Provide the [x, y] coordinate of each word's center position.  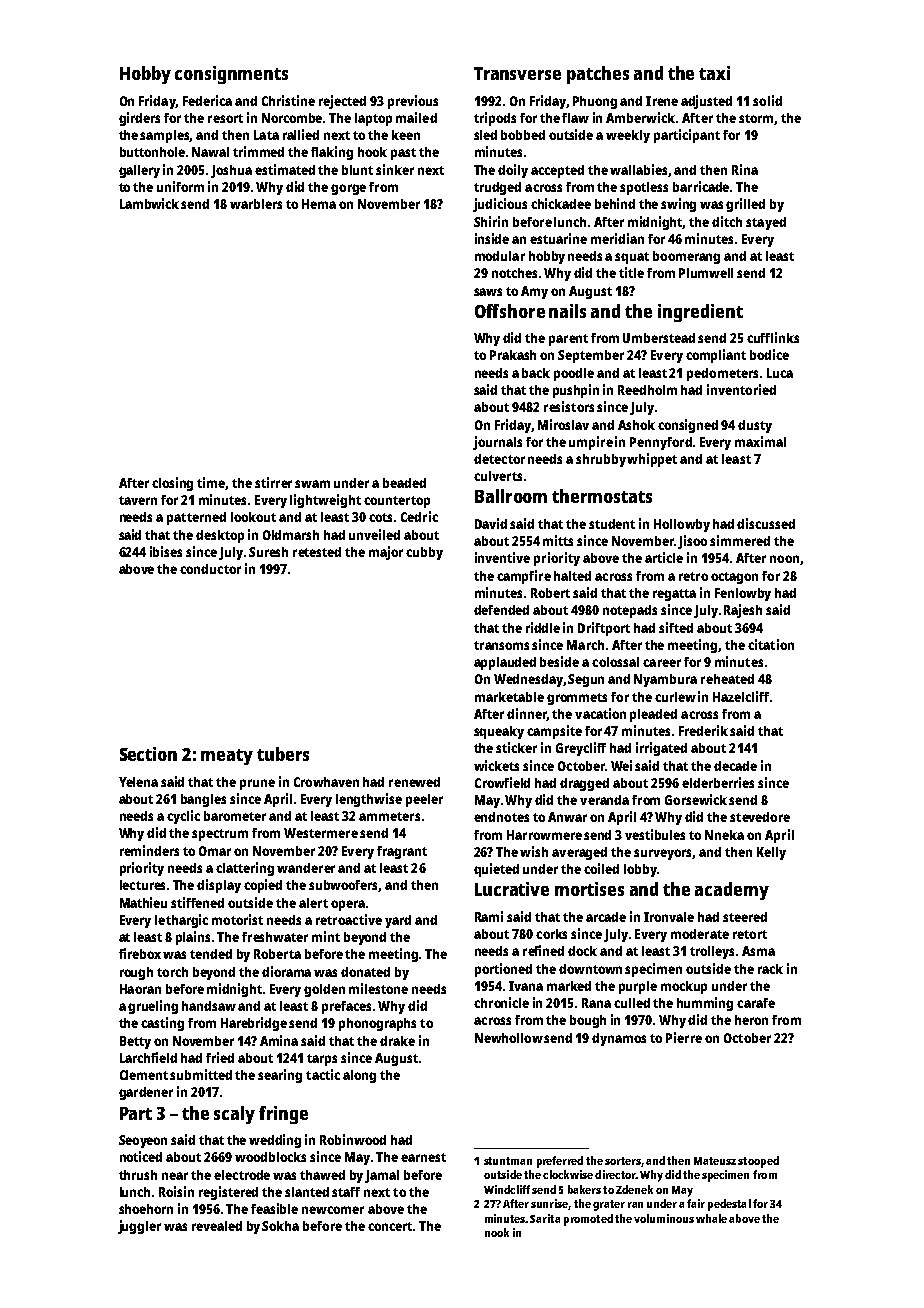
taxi [714, 73]
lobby [640, 870]
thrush [138, 1175]
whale [711, 1218]
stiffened [197, 902]
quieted [496, 870]
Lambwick [149, 203]
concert [391, 1226]
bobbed [523, 135]
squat [632, 258]
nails [567, 311]
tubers [283, 754]
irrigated [661, 749]
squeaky [499, 732]
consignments [231, 75]
